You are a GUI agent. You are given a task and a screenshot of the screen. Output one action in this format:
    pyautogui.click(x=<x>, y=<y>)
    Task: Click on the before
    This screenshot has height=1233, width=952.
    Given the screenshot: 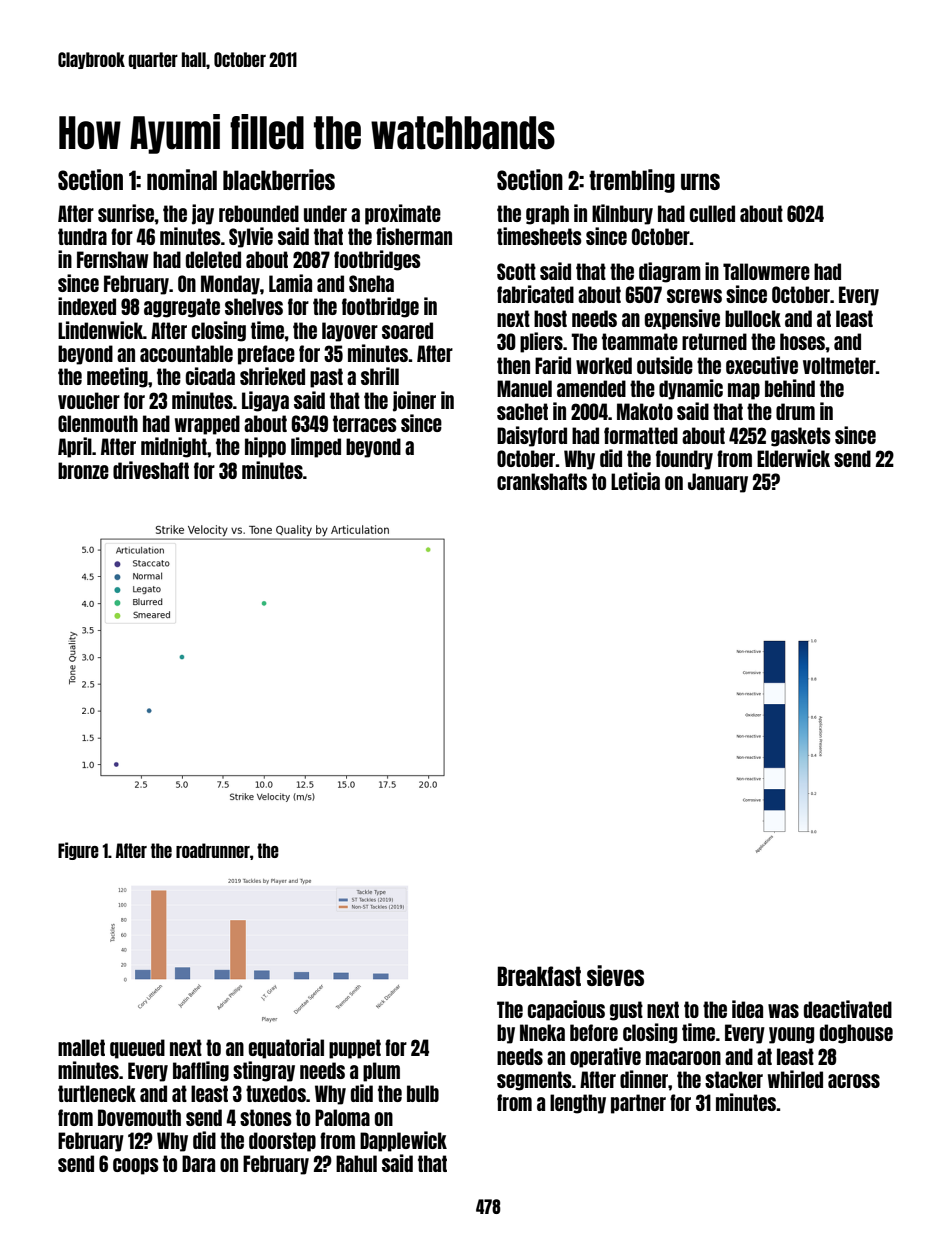 What is the action you would take?
    pyautogui.click(x=594, y=1032)
